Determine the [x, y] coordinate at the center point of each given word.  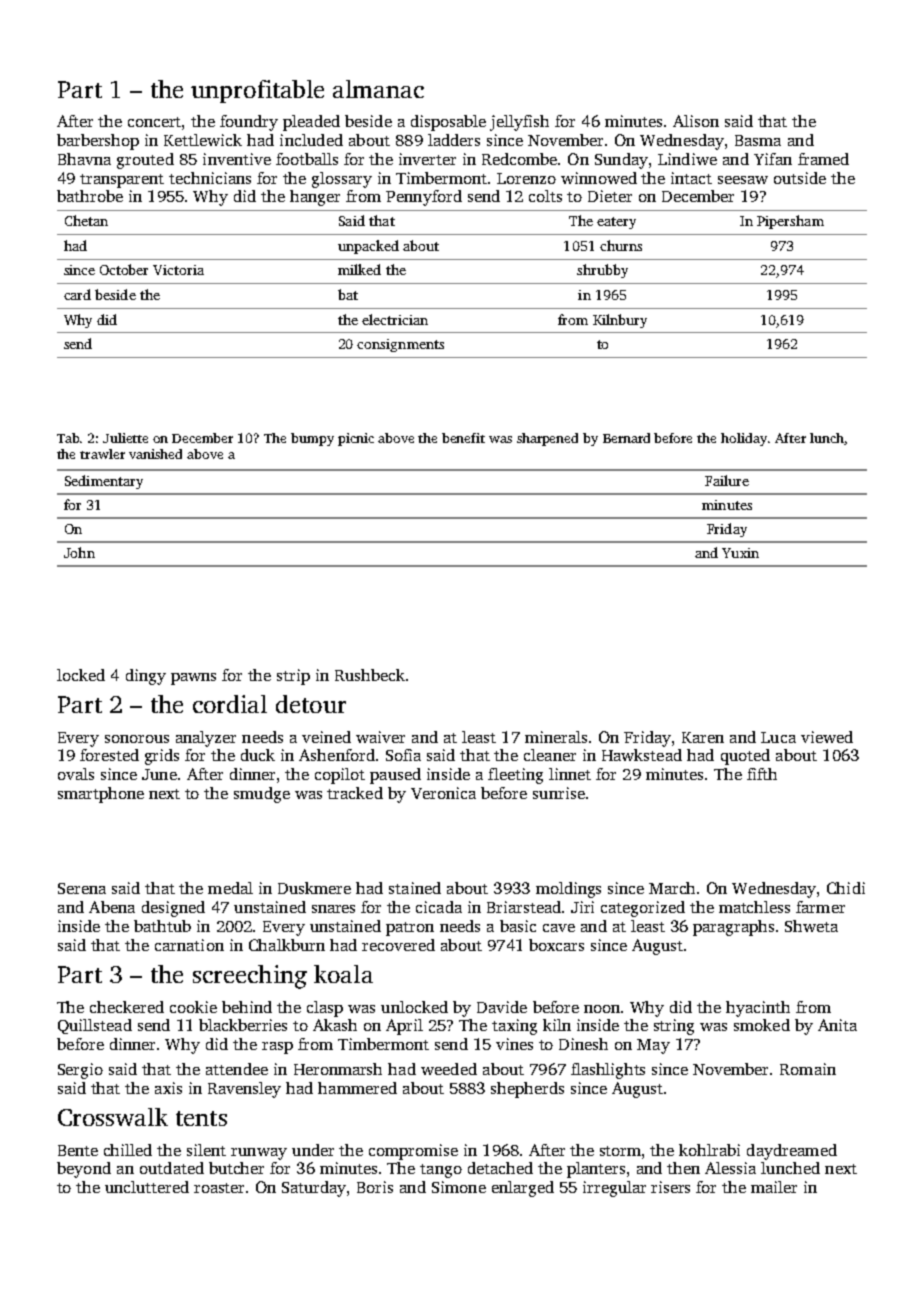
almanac [378, 89]
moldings [568, 890]
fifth [762, 774]
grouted [145, 161]
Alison [696, 121]
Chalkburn [287, 945]
